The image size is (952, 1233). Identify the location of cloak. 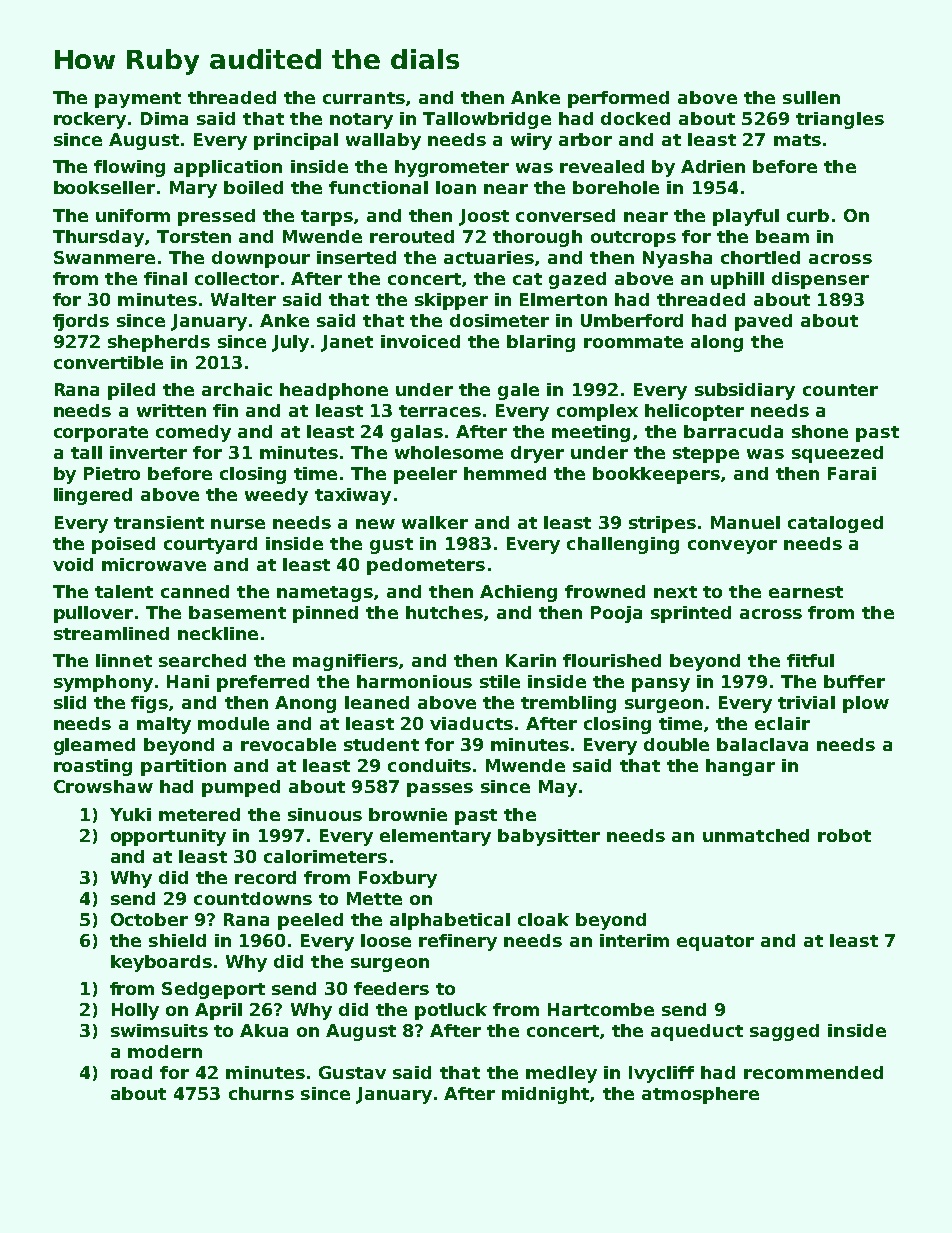
(543, 919).
